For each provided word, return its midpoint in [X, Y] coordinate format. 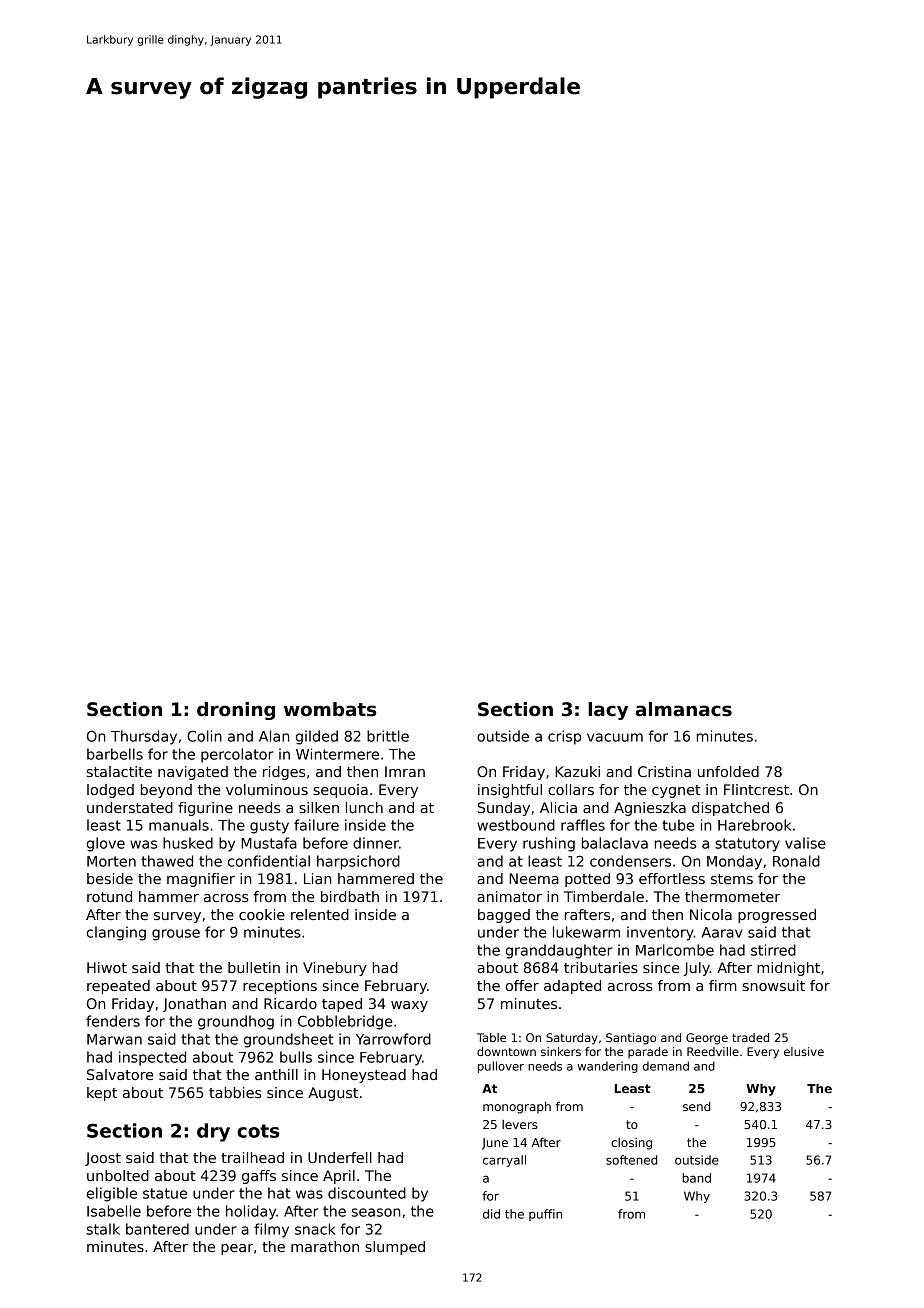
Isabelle [114, 1211]
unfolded [728, 771]
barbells [115, 754]
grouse [176, 935]
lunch [364, 807]
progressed [777, 916]
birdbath [350, 896]
